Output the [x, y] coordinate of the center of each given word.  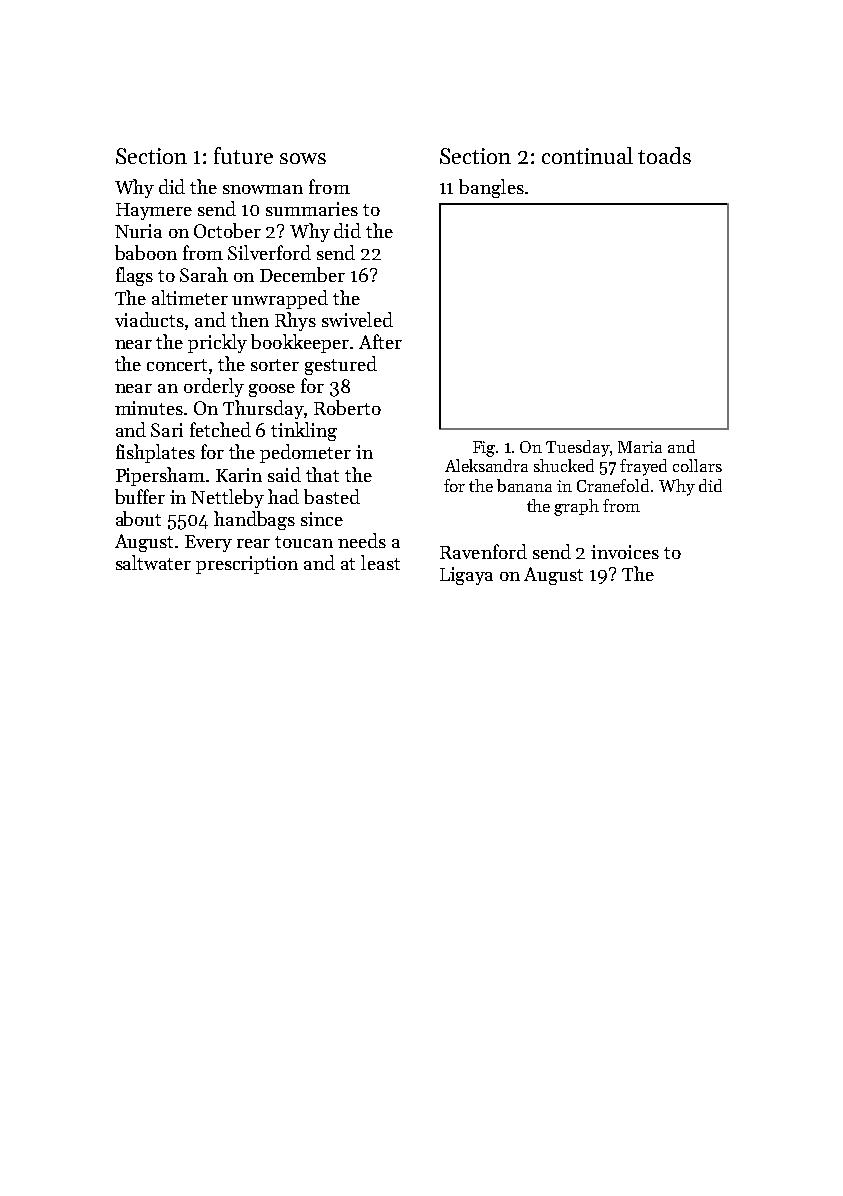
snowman [263, 189]
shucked [564, 465]
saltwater [153, 562]
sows [303, 158]
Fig [484, 449]
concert [177, 365]
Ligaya [466, 576]
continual [587, 155]
